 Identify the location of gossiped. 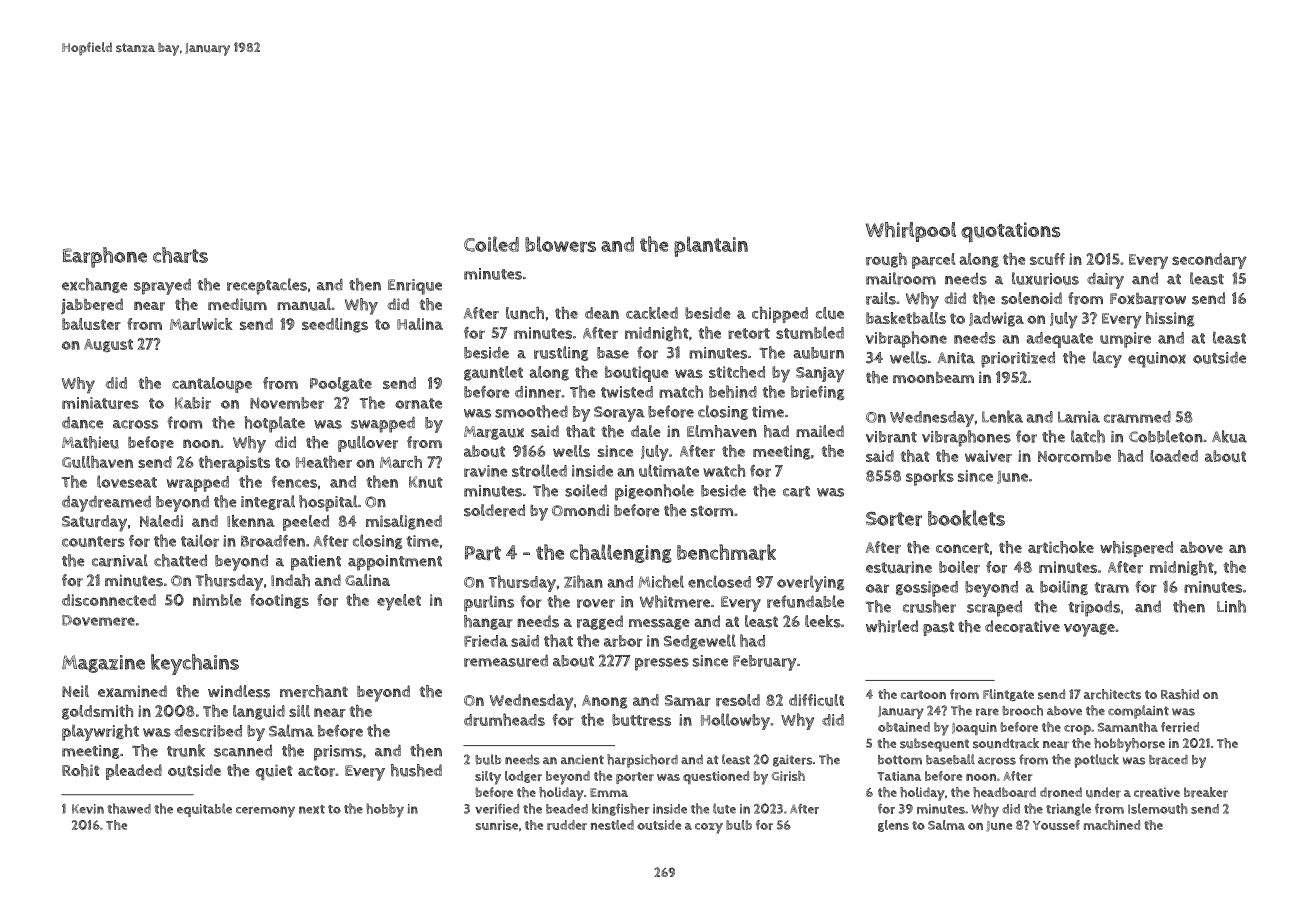
(927, 589).
